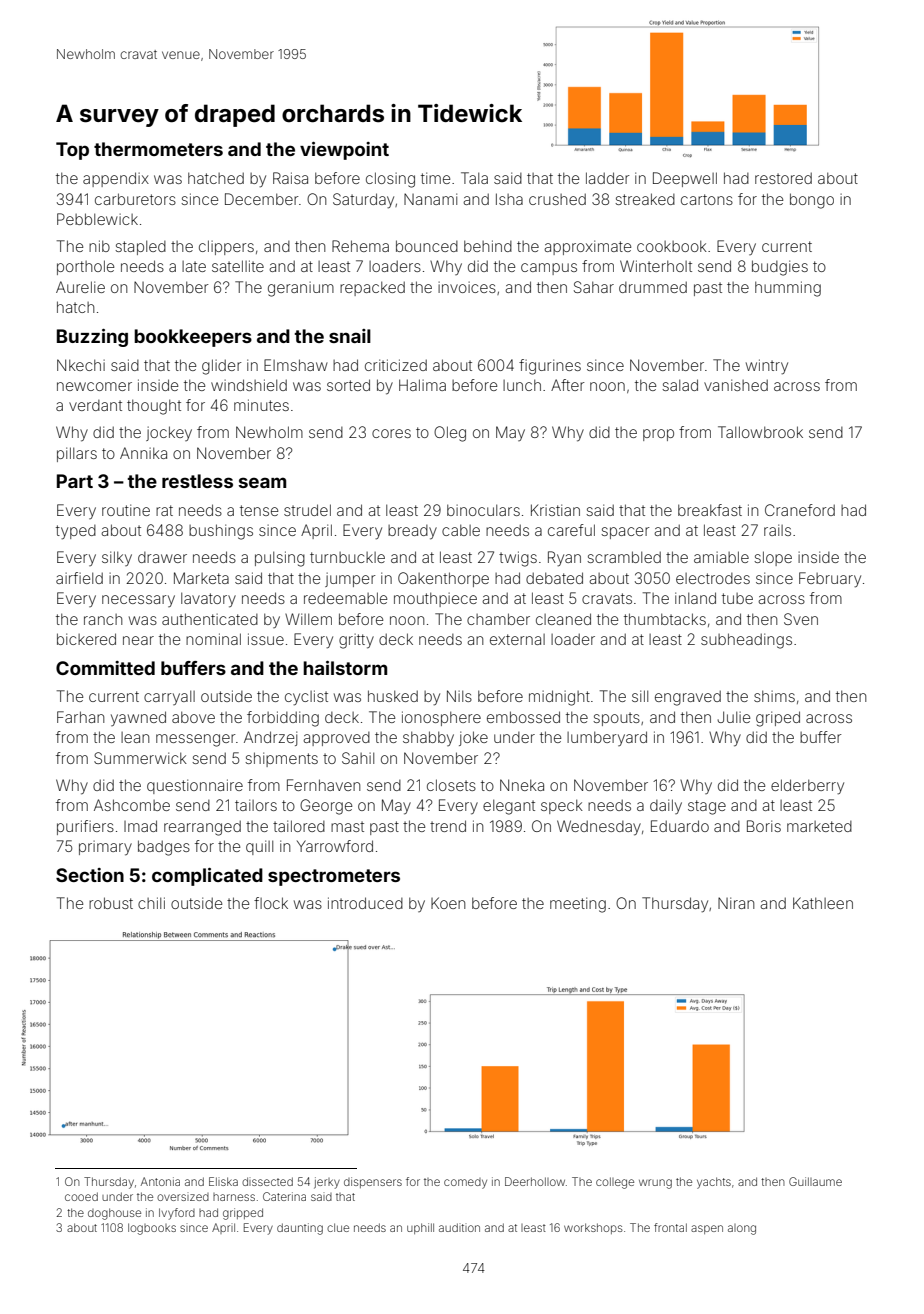 Image resolution: width=924 pixels, height=1314 pixels. Describe the element at coordinates (158, 149) in the screenshot. I see `thermometers` at that location.
